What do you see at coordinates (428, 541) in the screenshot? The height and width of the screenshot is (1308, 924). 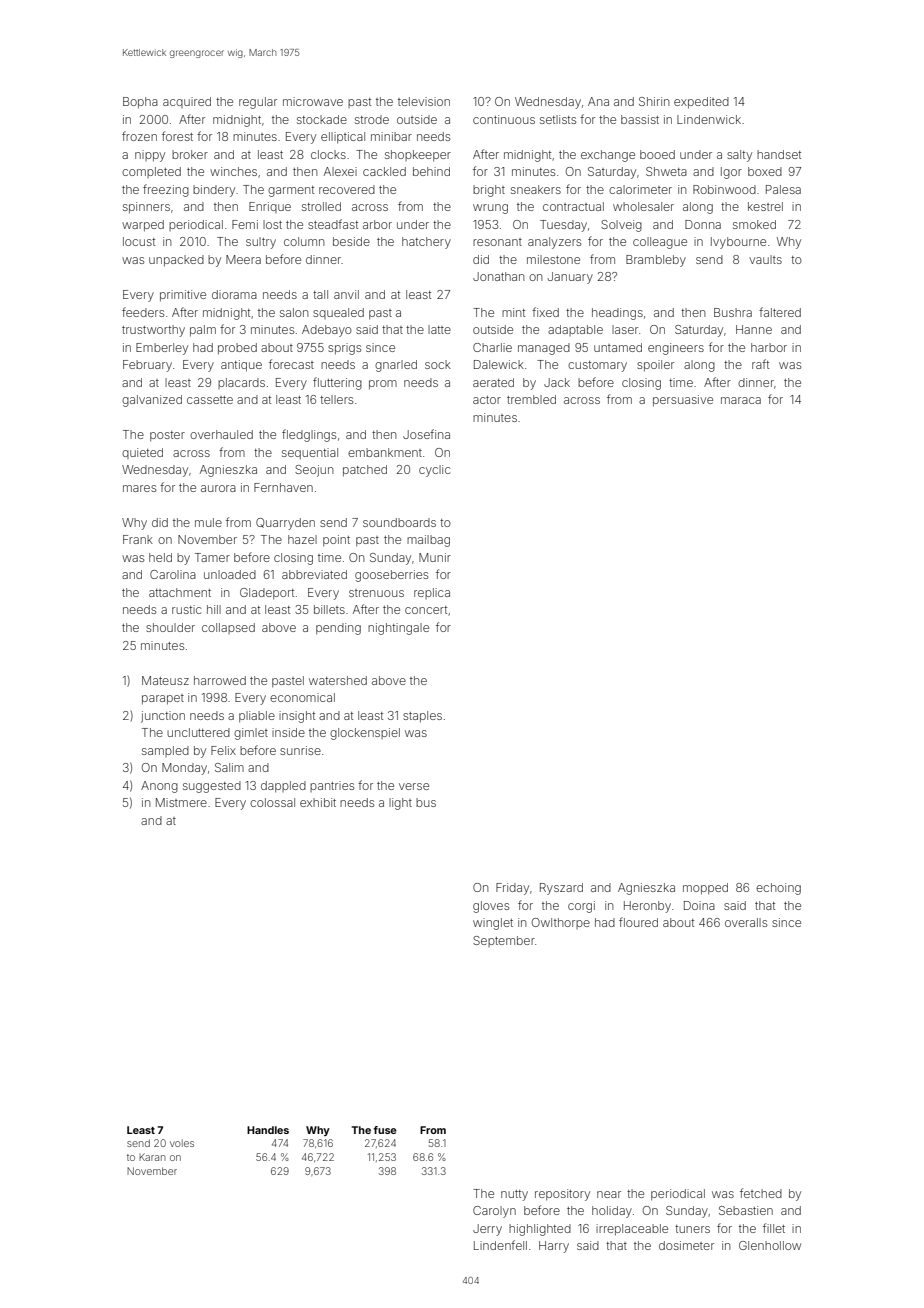 I see `mailbag` at bounding box center [428, 541].
